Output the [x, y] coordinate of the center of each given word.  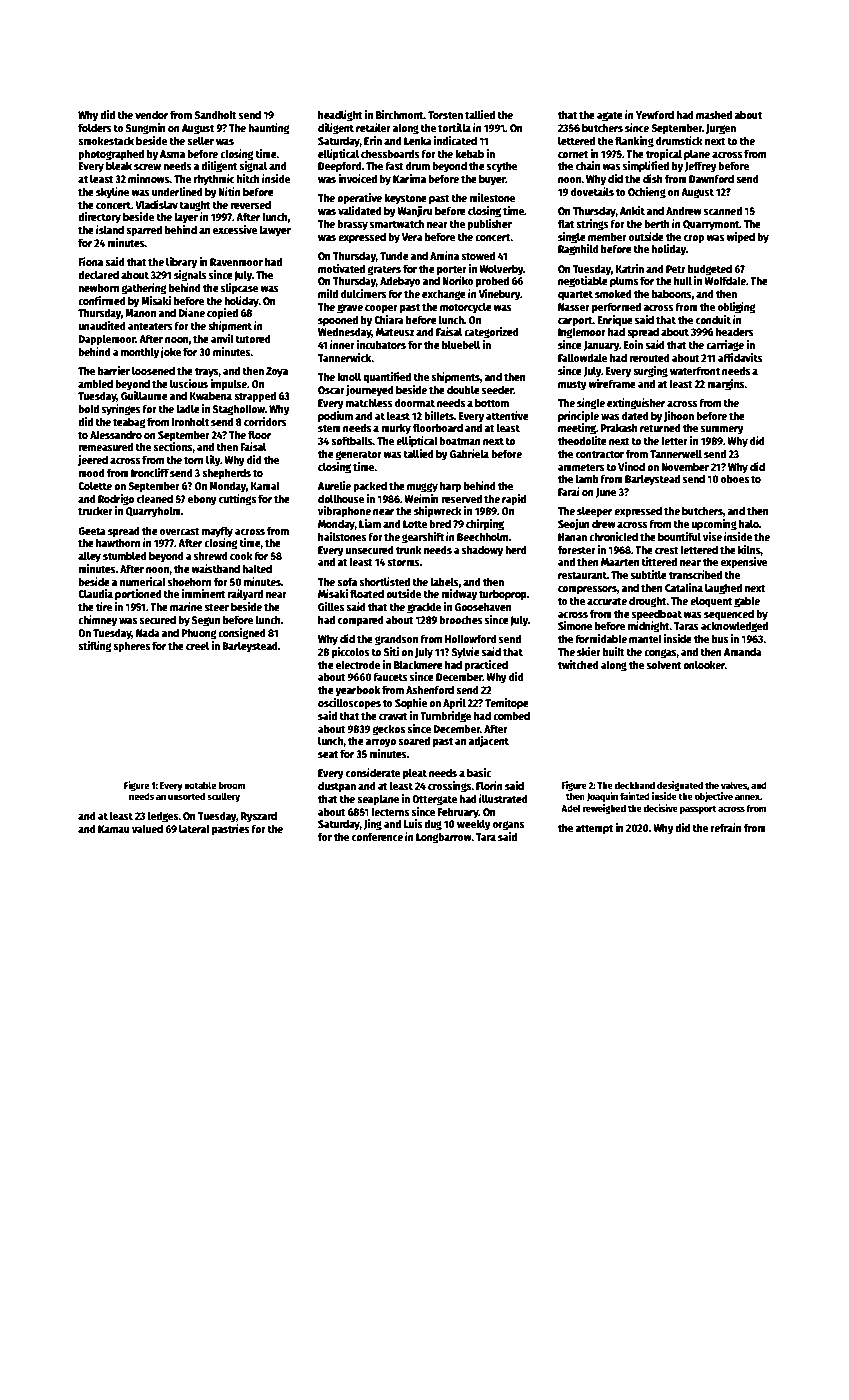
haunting [269, 129]
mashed [714, 114]
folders [95, 127]
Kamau [114, 829]
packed [370, 487]
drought [647, 602]
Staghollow [239, 410]
